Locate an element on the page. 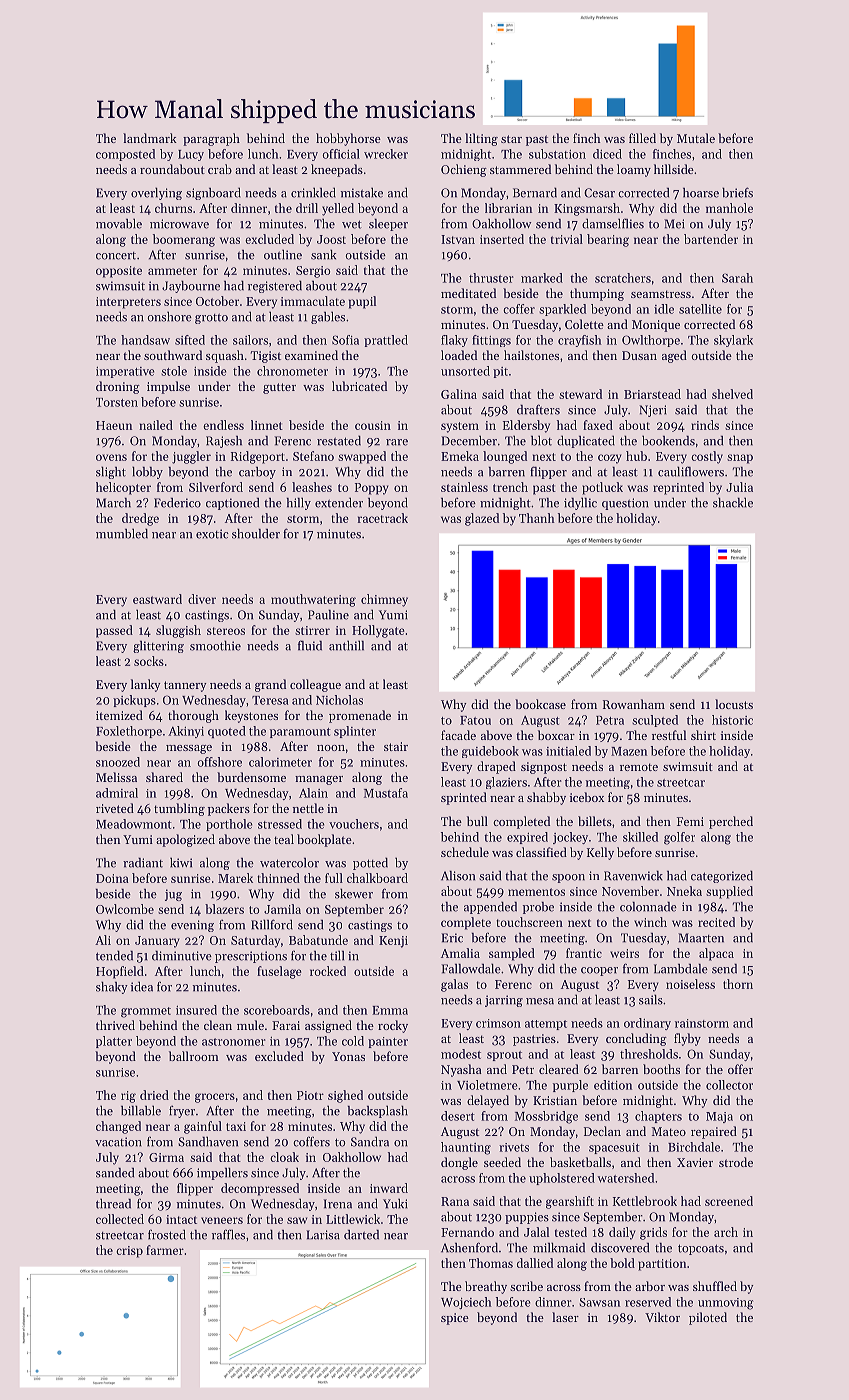  kneepads is located at coordinates (337, 170).
